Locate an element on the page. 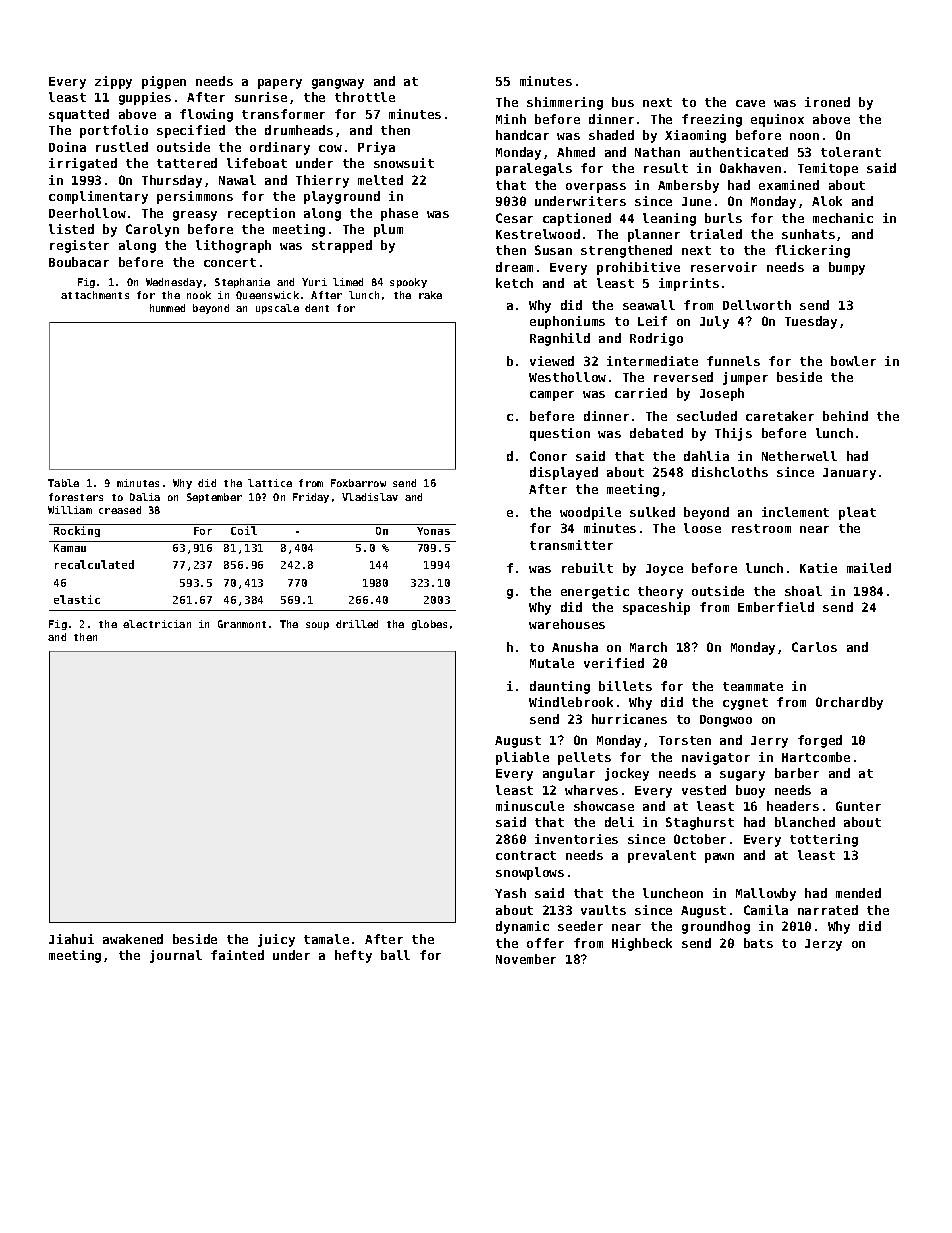 This page has width=952, height=1233. dream is located at coordinates (514, 267).
